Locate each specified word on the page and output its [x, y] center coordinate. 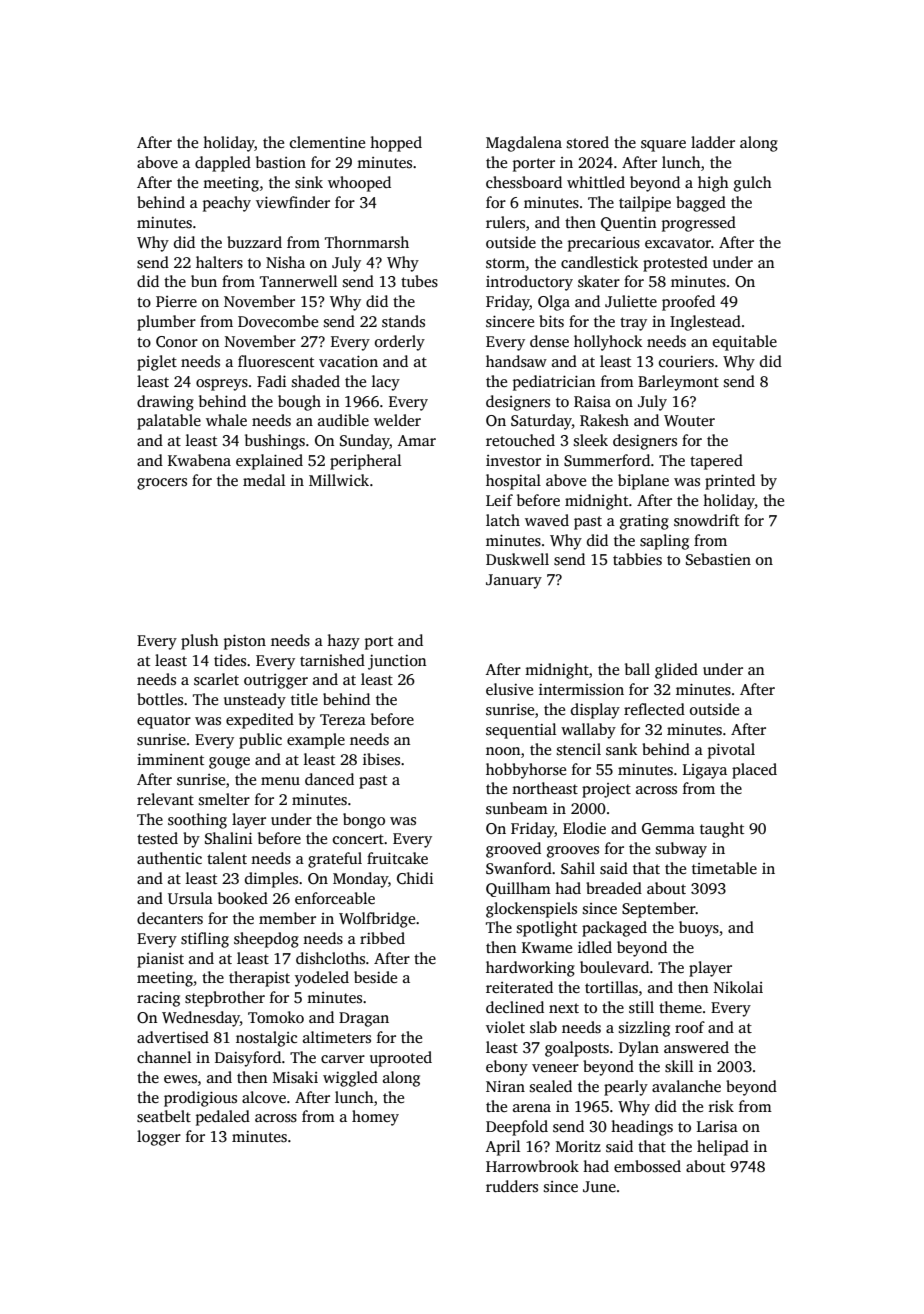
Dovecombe [278, 321]
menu [280, 781]
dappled [223, 164]
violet [505, 1027]
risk [721, 1106]
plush [200, 642]
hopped [396, 144]
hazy [343, 642]
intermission [581, 690]
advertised [173, 1037]
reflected [654, 709]
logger [159, 1138]
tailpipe [645, 204]
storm [505, 263]
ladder [713, 142]
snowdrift [706, 520]
